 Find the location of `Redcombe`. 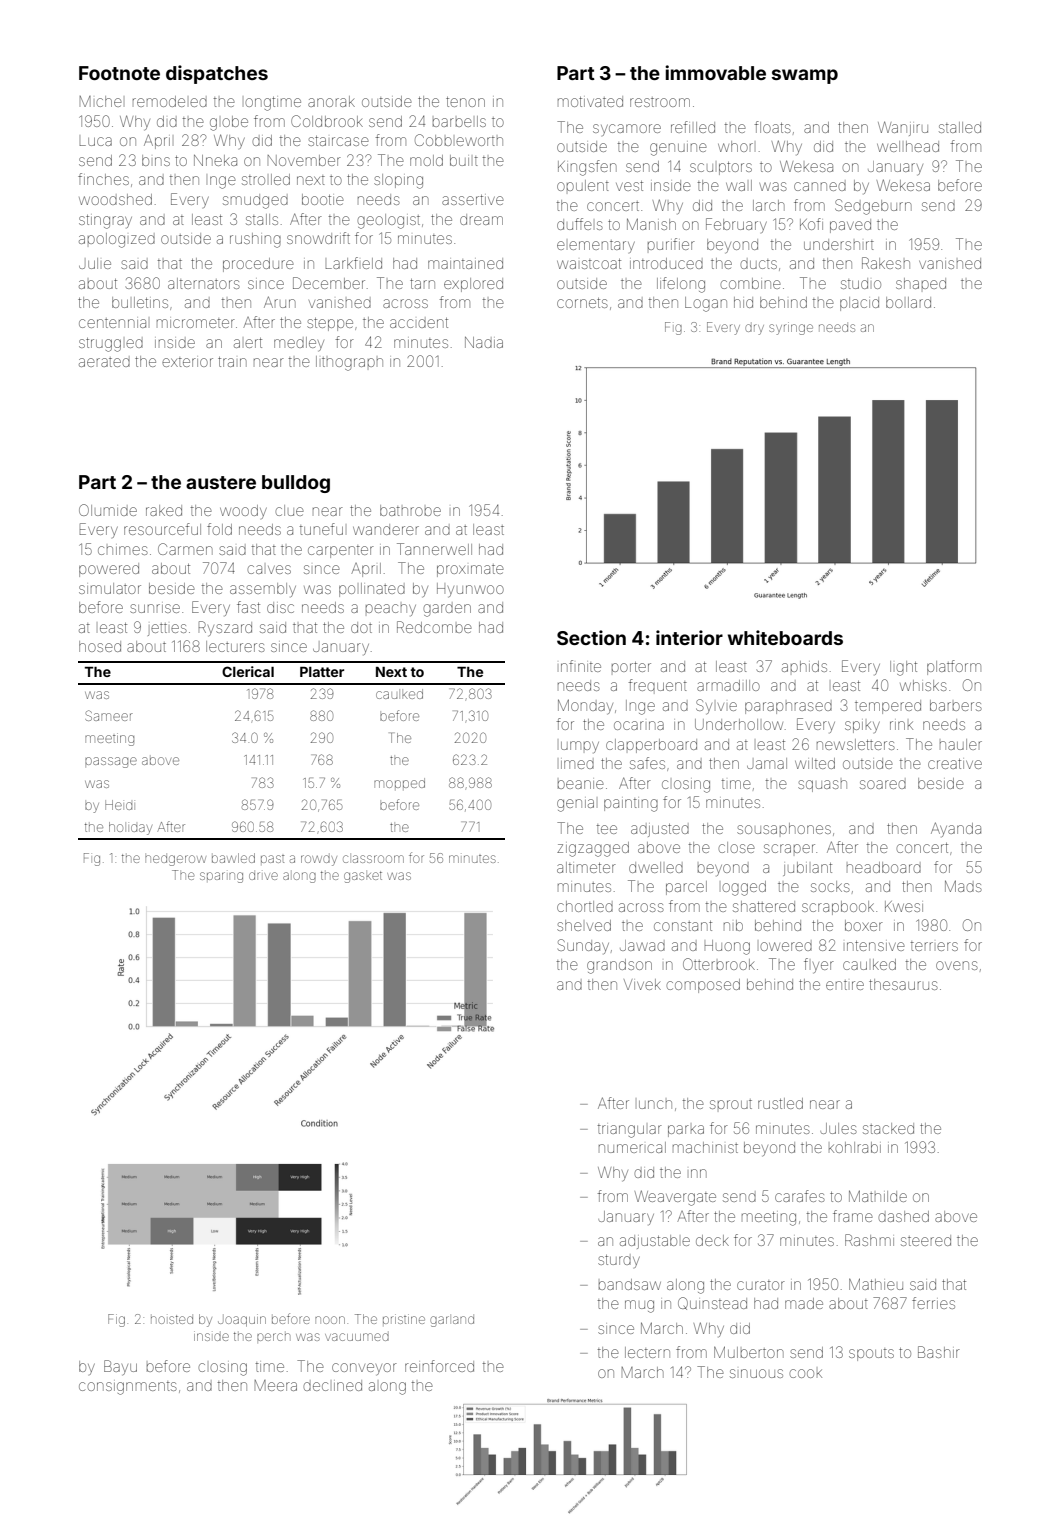

Redcombe is located at coordinates (434, 627).
